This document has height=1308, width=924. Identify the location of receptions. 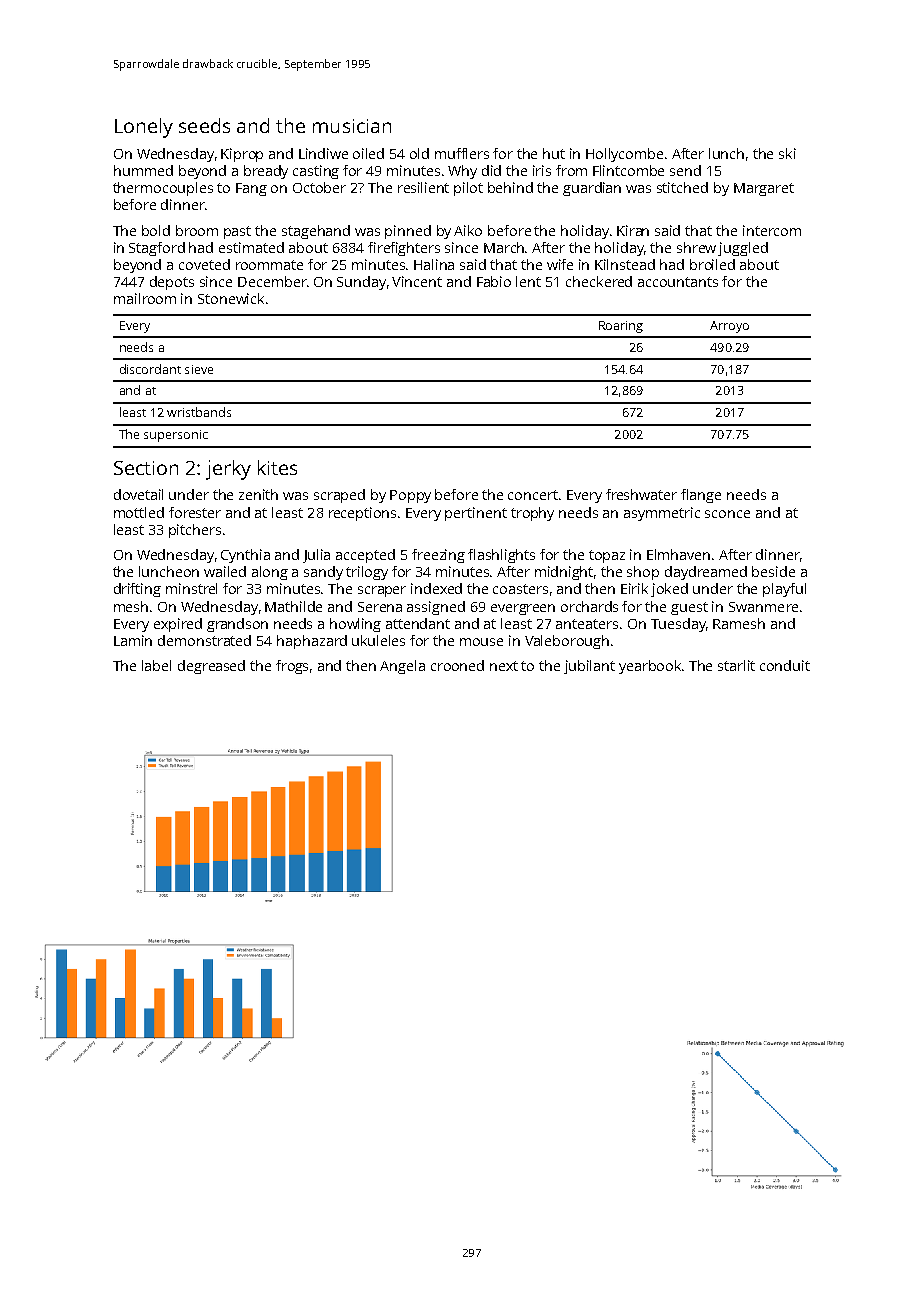
(362, 514).
